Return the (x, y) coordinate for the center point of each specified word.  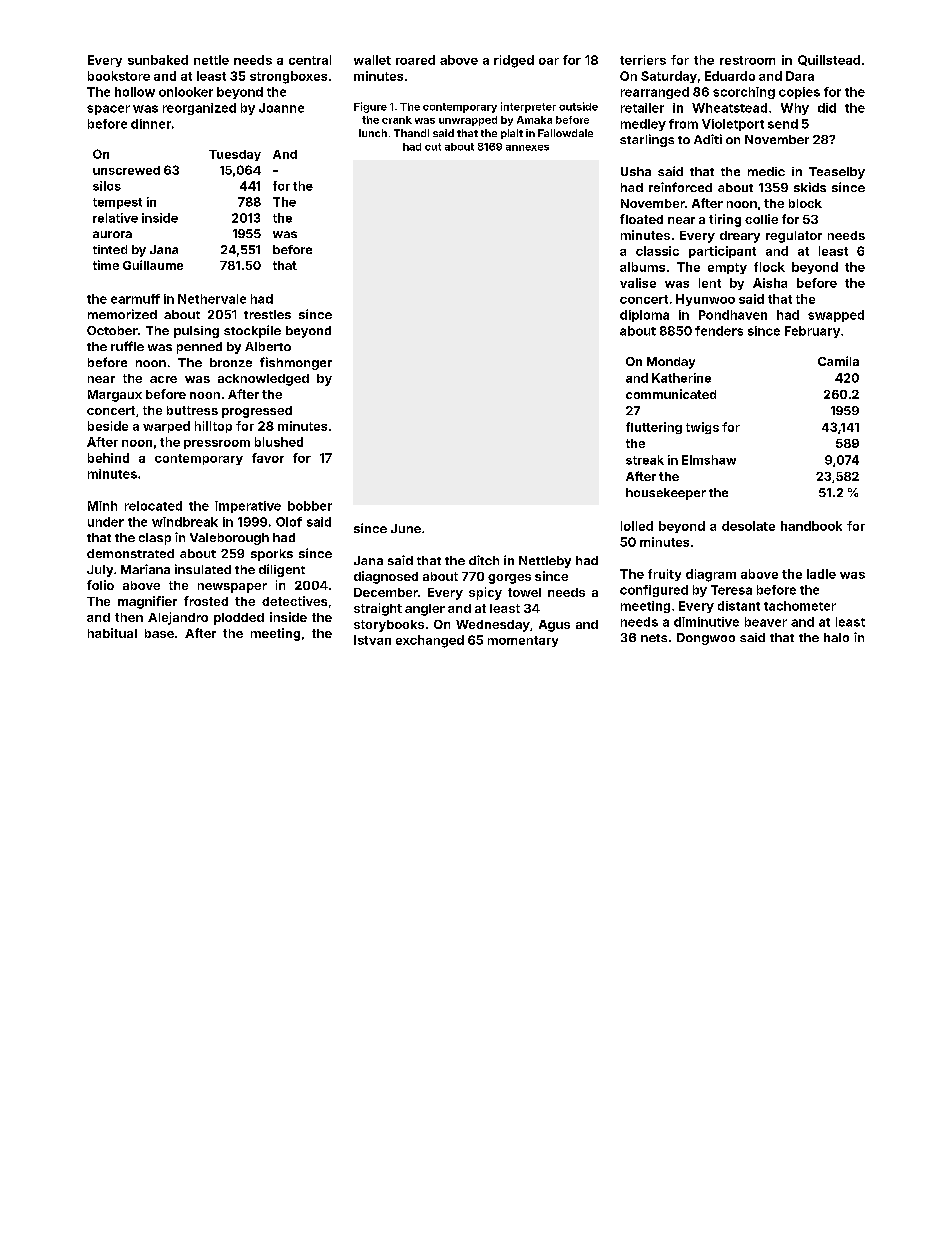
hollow (135, 92)
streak (645, 460)
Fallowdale (565, 133)
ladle (821, 574)
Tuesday (235, 155)
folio (100, 585)
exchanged (430, 641)
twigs (702, 428)
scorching (744, 93)
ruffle (127, 346)
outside (578, 106)
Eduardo (730, 76)
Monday (671, 363)
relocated (153, 506)
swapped (836, 316)
